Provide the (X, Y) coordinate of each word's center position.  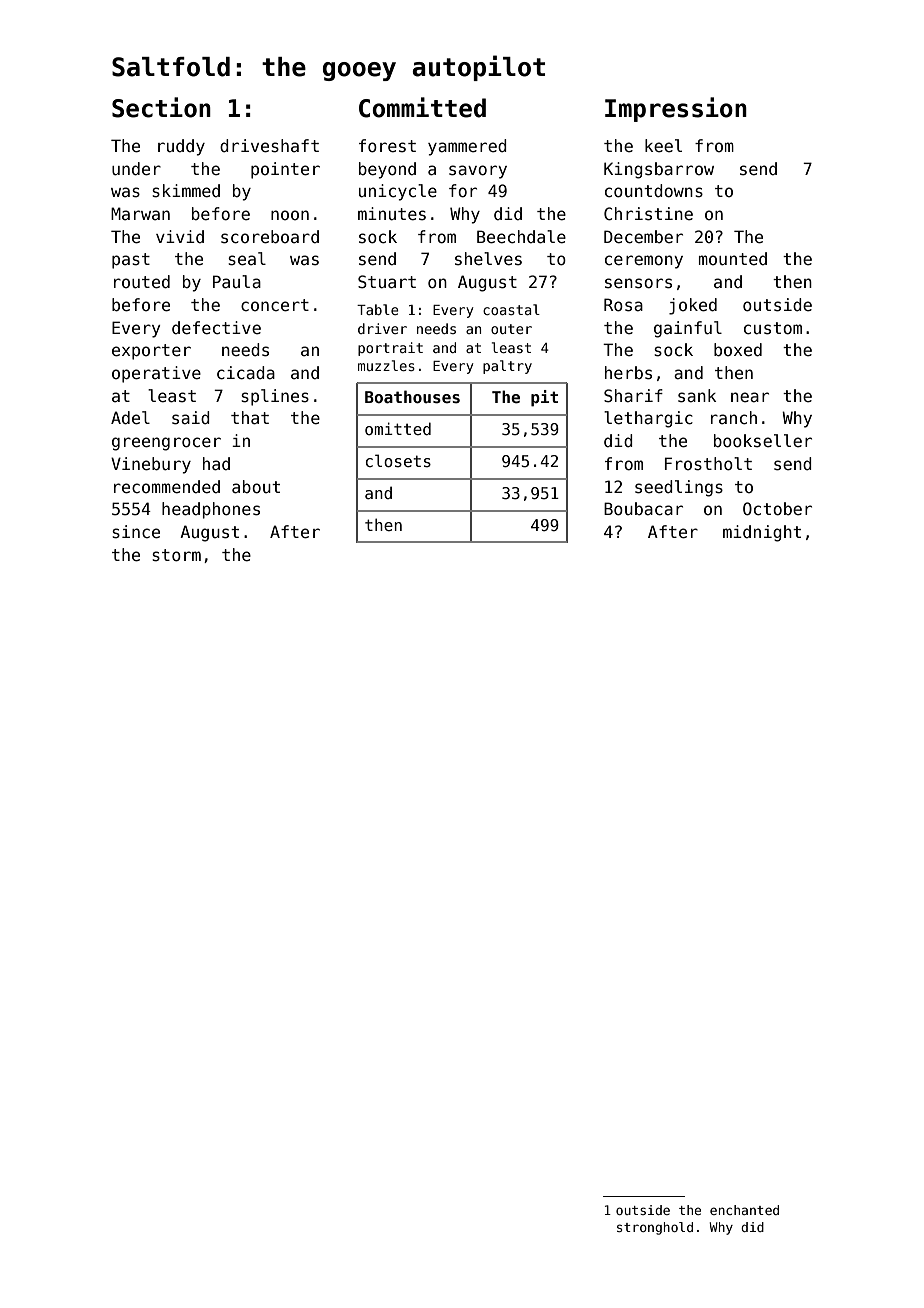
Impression (676, 109)
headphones (211, 510)
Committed (422, 107)
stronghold (655, 1228)
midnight (762, 533)
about (256, 487)
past (131, 261)
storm (176, 555)
